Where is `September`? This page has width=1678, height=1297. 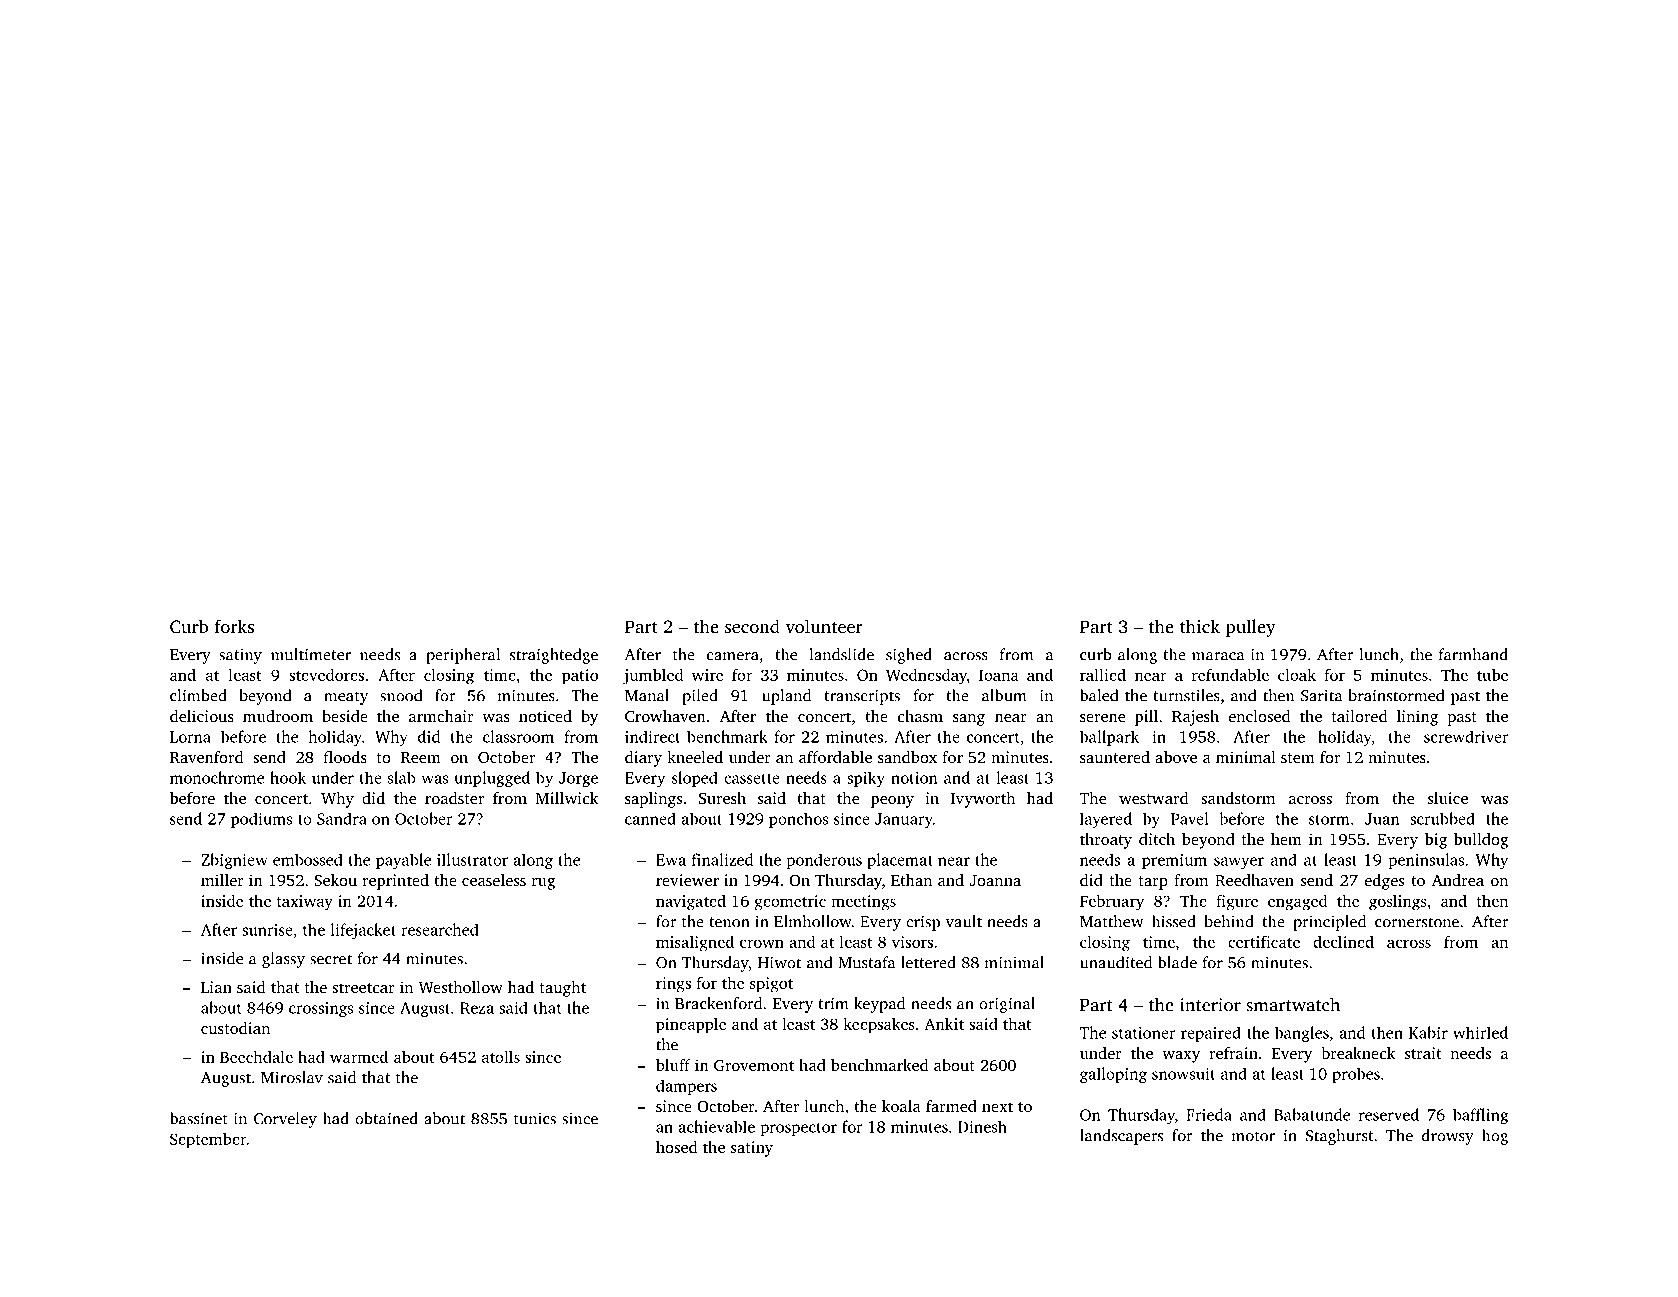
September is located at coordinates (208, 1140).
